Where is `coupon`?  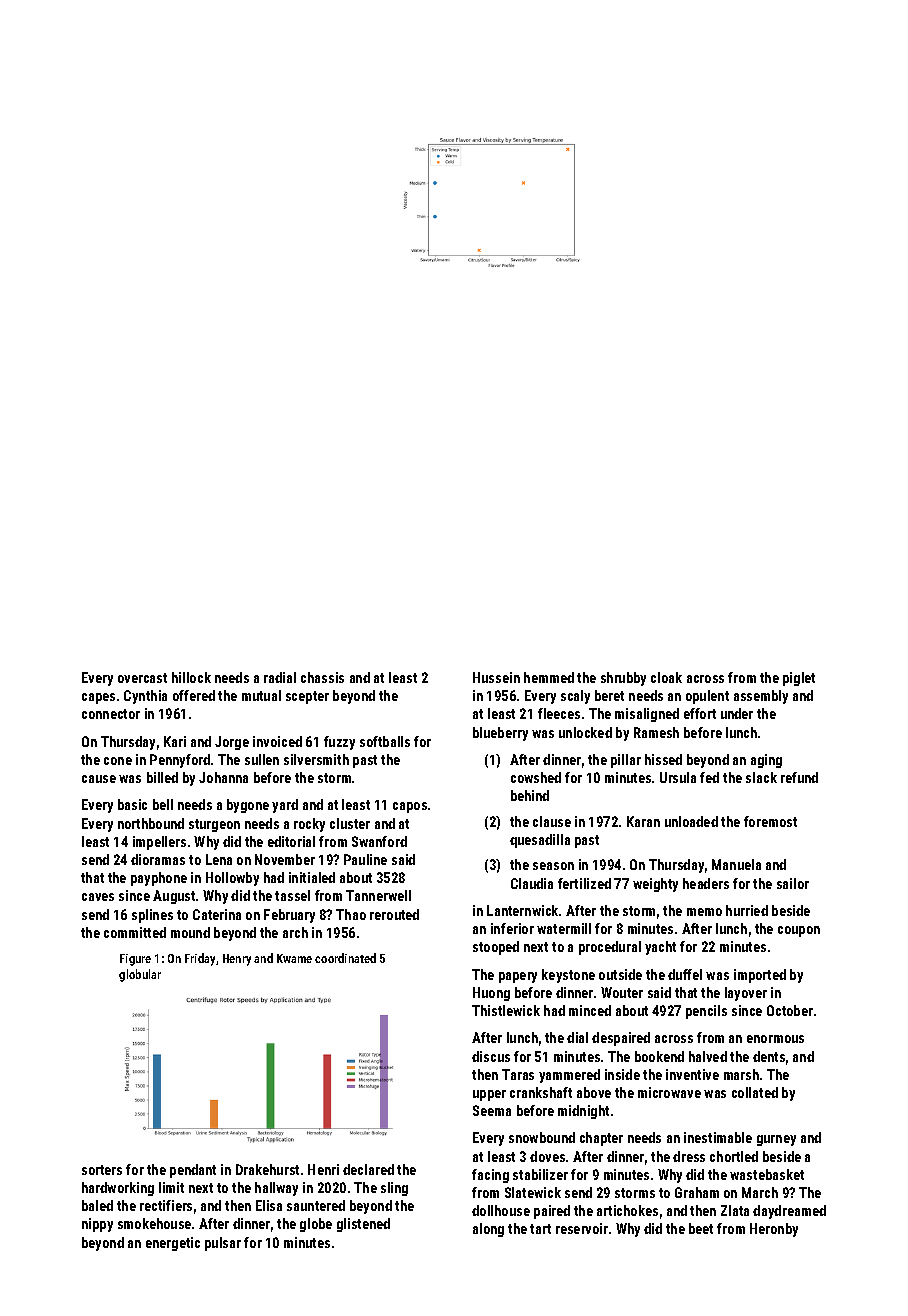
coupon is located at coordinates (799, 931).
